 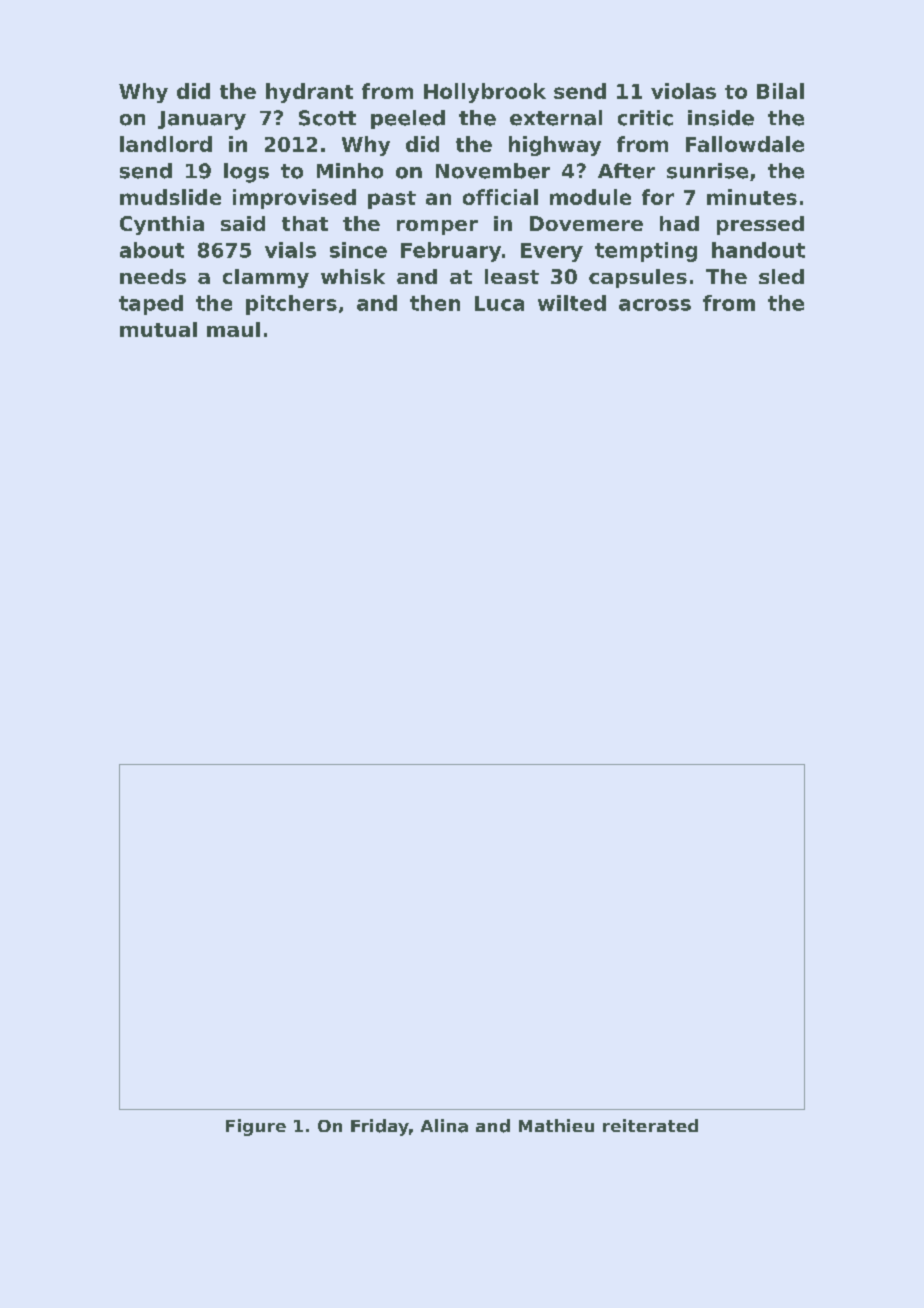 I want to click on mutual, so click(x=158, y=329).
